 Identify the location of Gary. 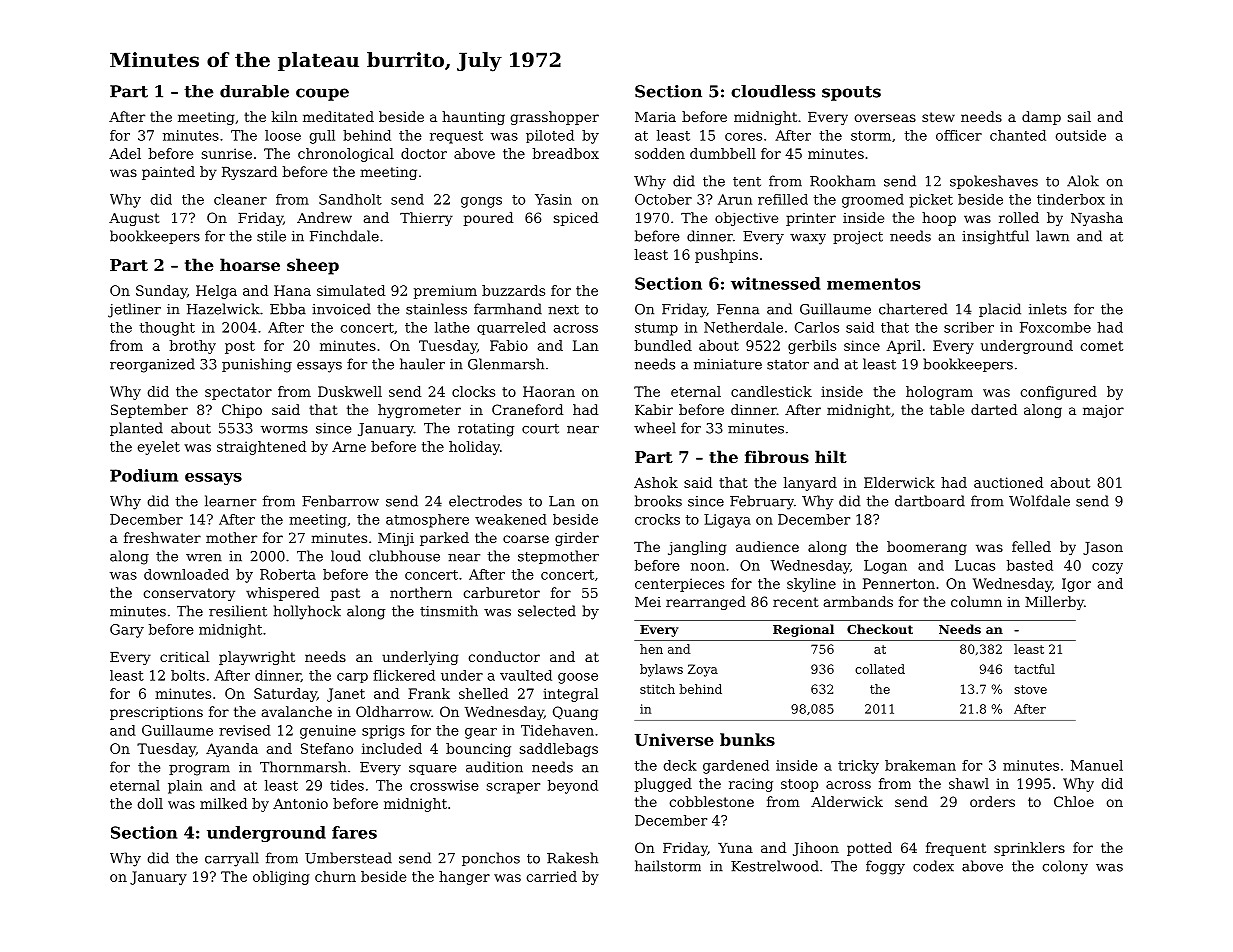
(127, 631).
